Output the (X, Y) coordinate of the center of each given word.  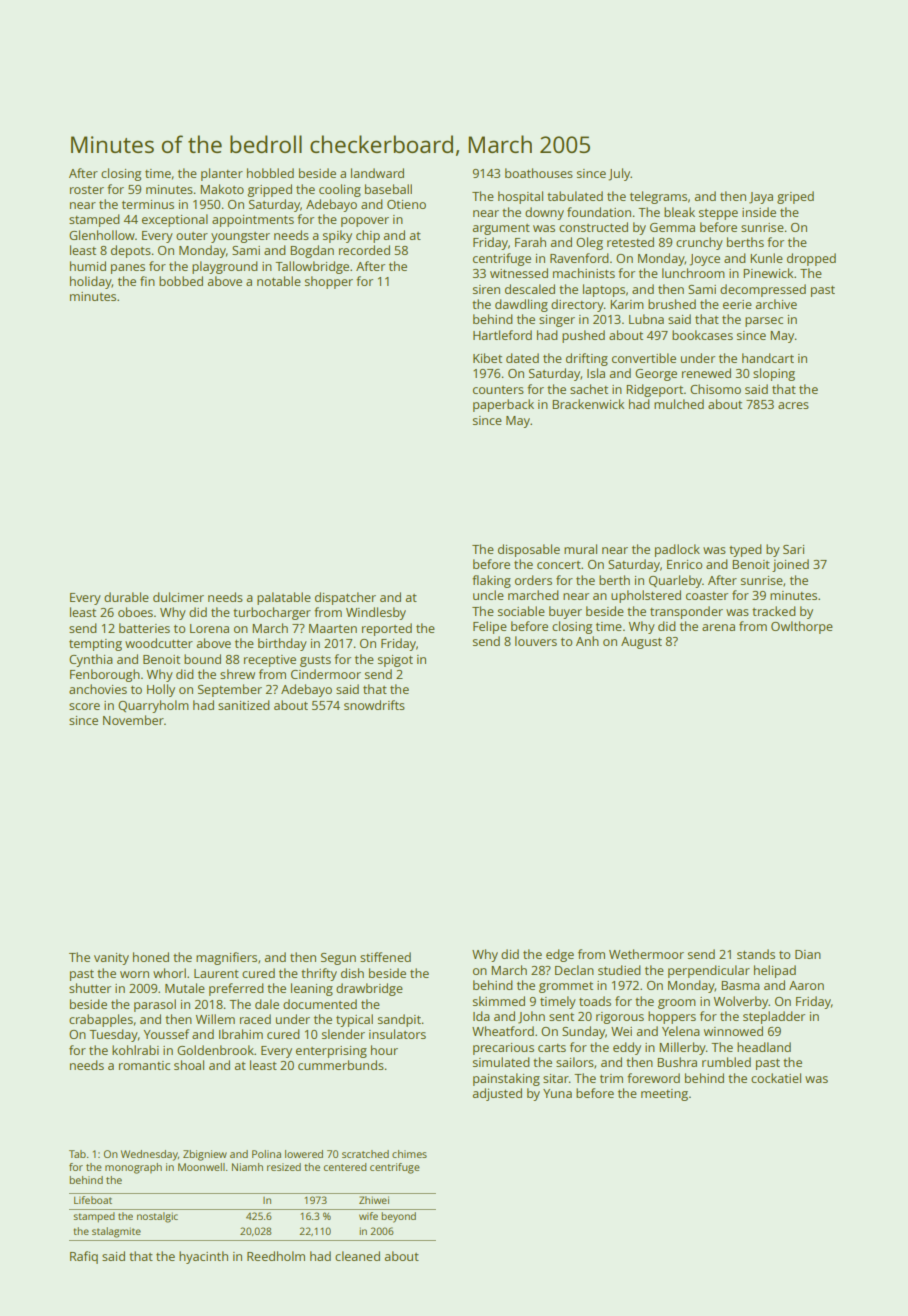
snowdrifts (374, 705)
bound (202, 659)
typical (354, 1020)
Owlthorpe (802, 627)
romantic (144, 1065)
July (619, 174)
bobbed (181, 281)
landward (377, 173)
